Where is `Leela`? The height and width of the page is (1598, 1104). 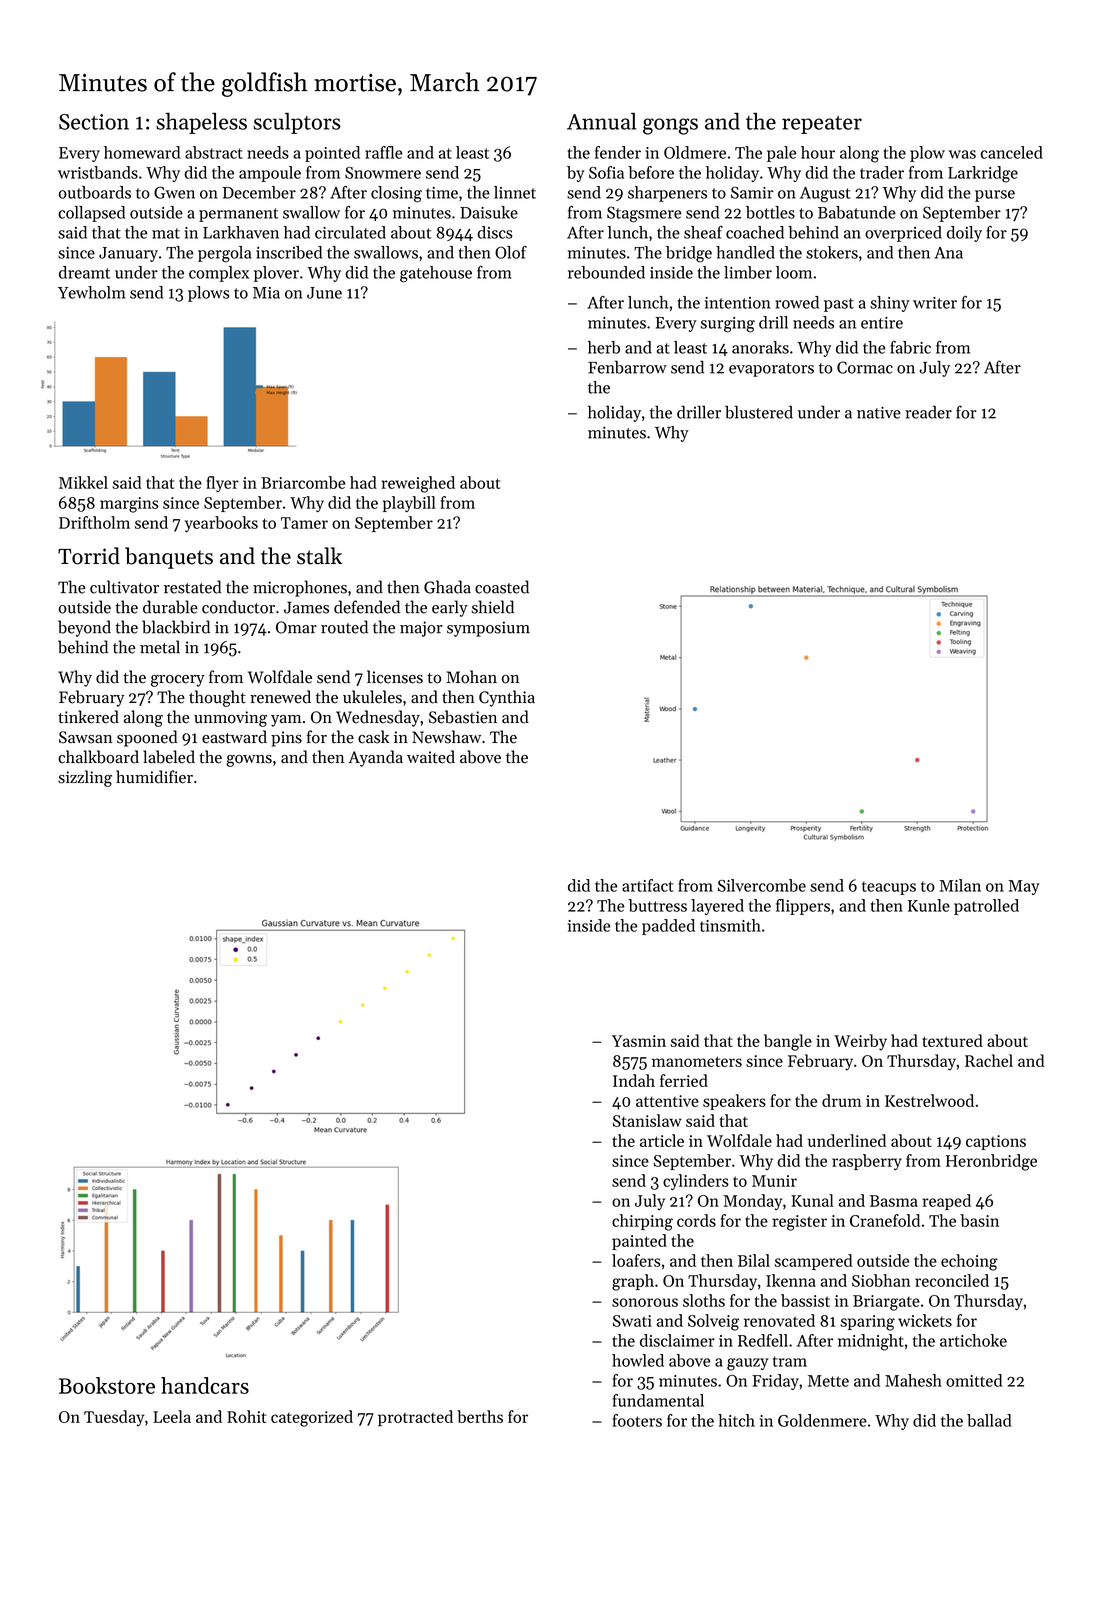 Leela is located at coordinates (172, 1416).
